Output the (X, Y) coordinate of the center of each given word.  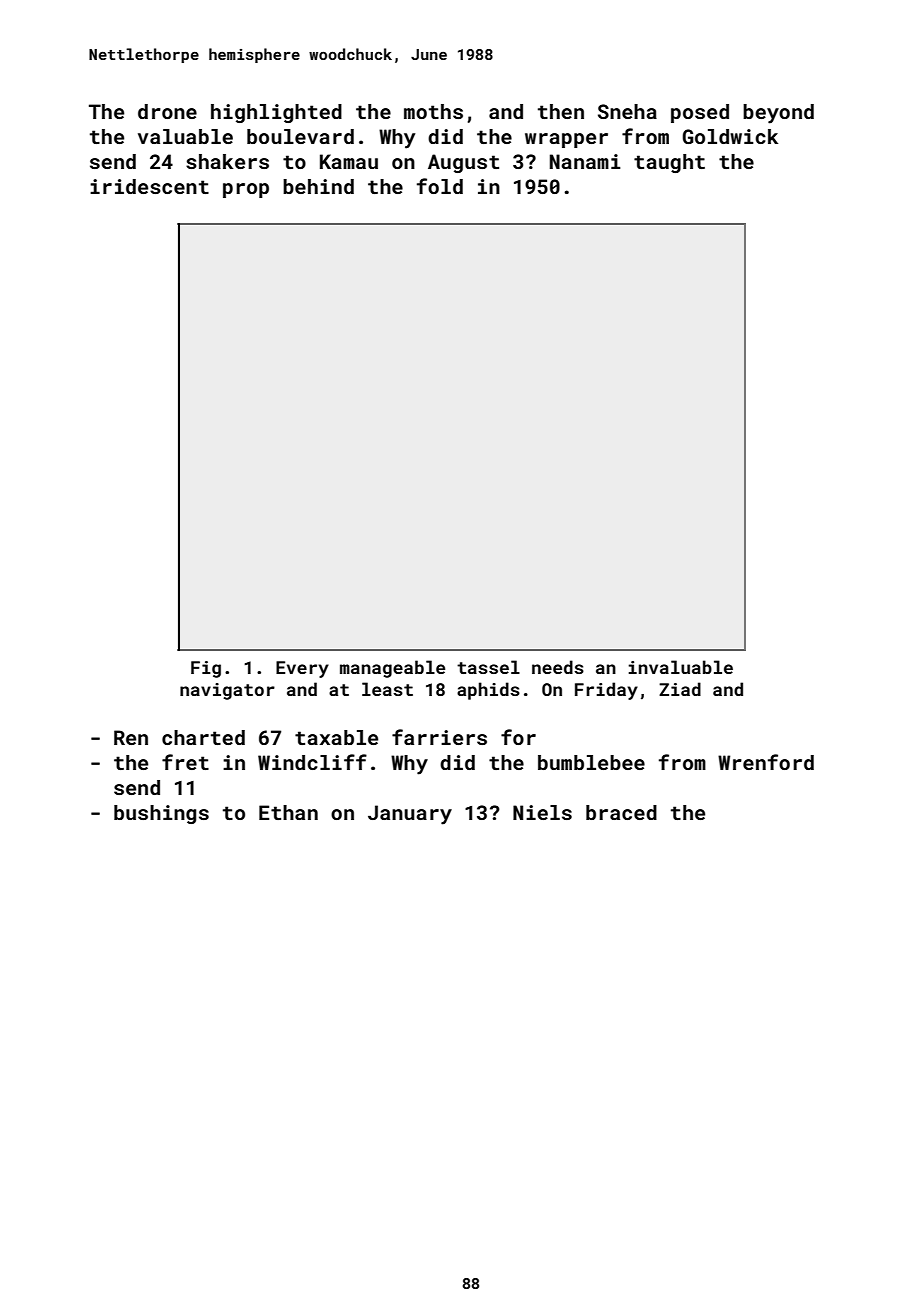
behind (318, 186)
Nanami (585, 161)
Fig (206, 669)
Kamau (349, 161)
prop (246, 190)
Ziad (680, 689)
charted (203, 737)
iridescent (149, 186)
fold (440, 186)
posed (700, 113)
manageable (392, 669)
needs (558, 667)
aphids (488, 691)
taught (669, 163)
